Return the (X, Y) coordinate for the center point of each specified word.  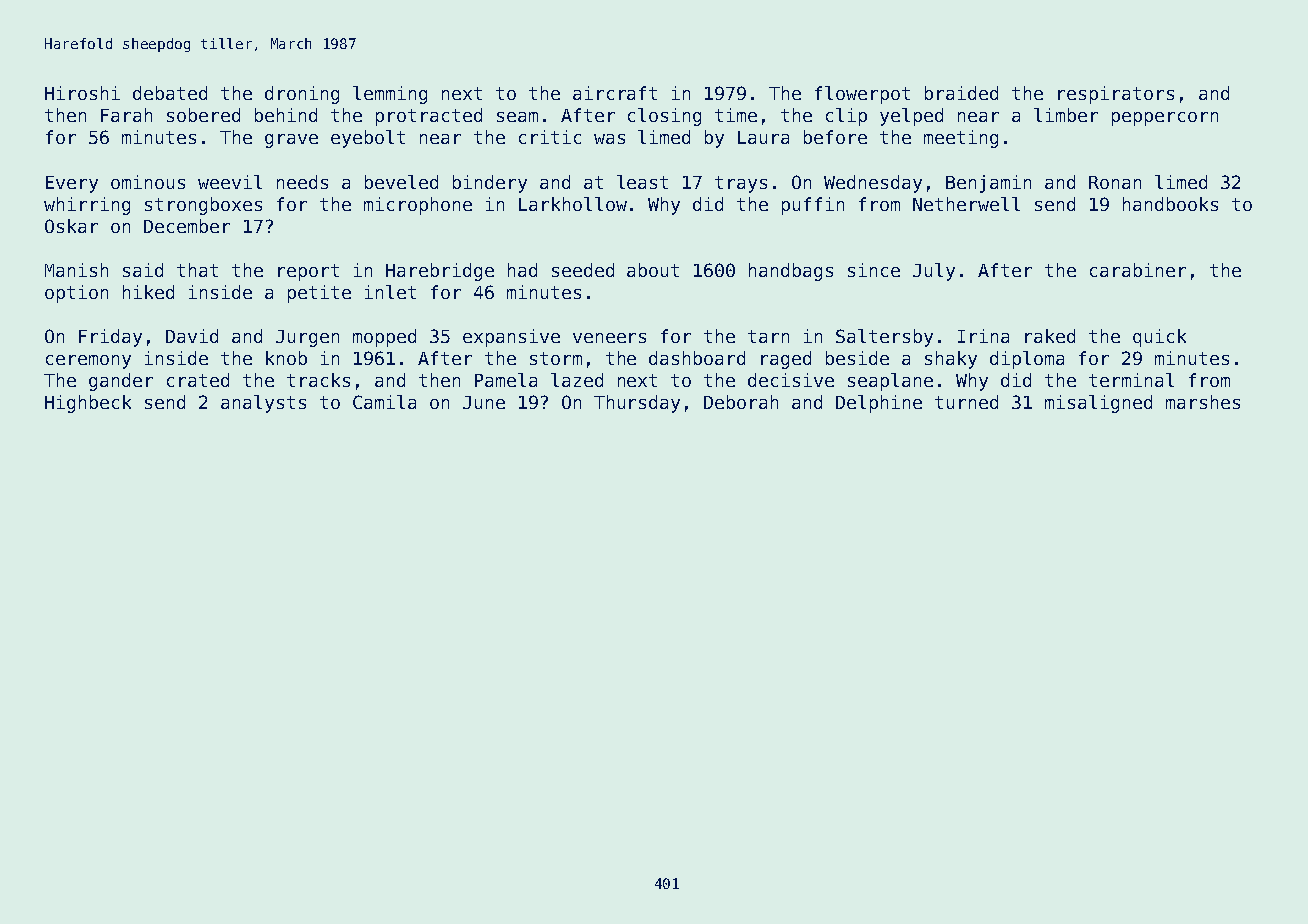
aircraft (615, 93)
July (934, 272)
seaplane (890, 382)
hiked (148, 292)
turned (966, 402)
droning (302, 95)
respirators (1116, 95)
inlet (390, 292)
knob (286, 358)
